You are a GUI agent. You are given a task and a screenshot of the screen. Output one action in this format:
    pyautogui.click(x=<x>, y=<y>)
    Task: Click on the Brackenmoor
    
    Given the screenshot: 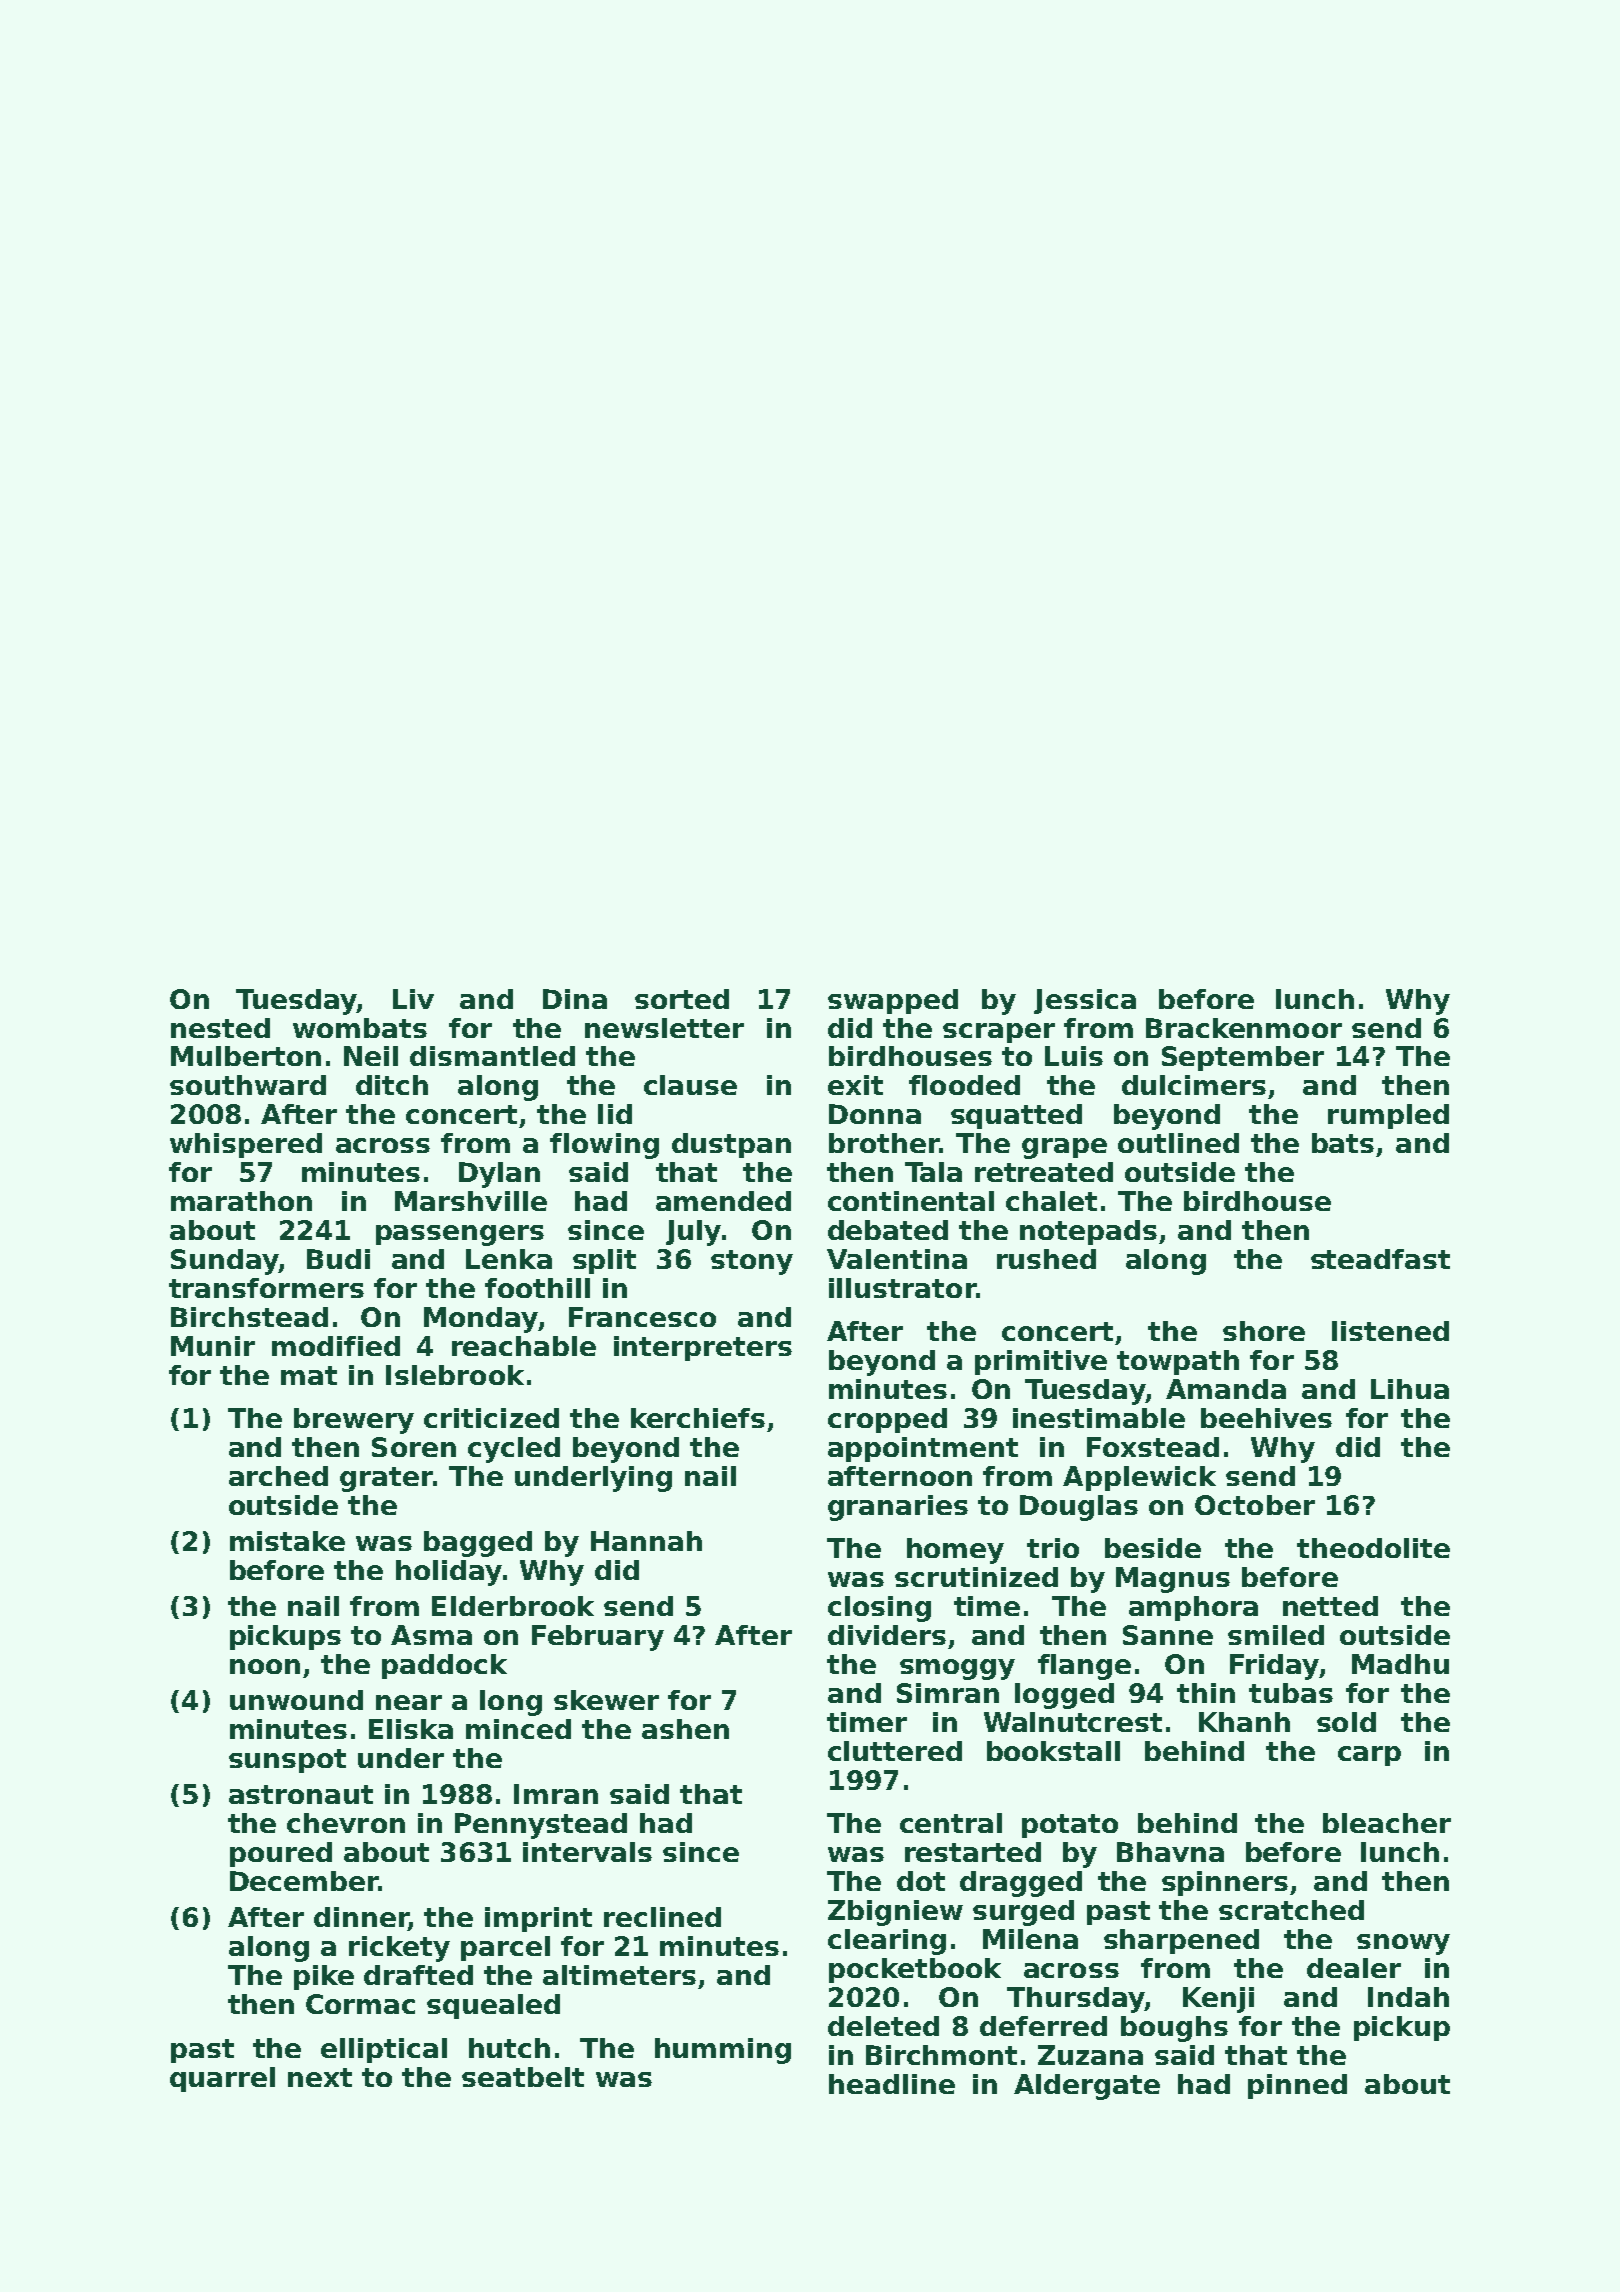 What is the action you would take?
    pyautogui.click(x=1244, y=1028)
